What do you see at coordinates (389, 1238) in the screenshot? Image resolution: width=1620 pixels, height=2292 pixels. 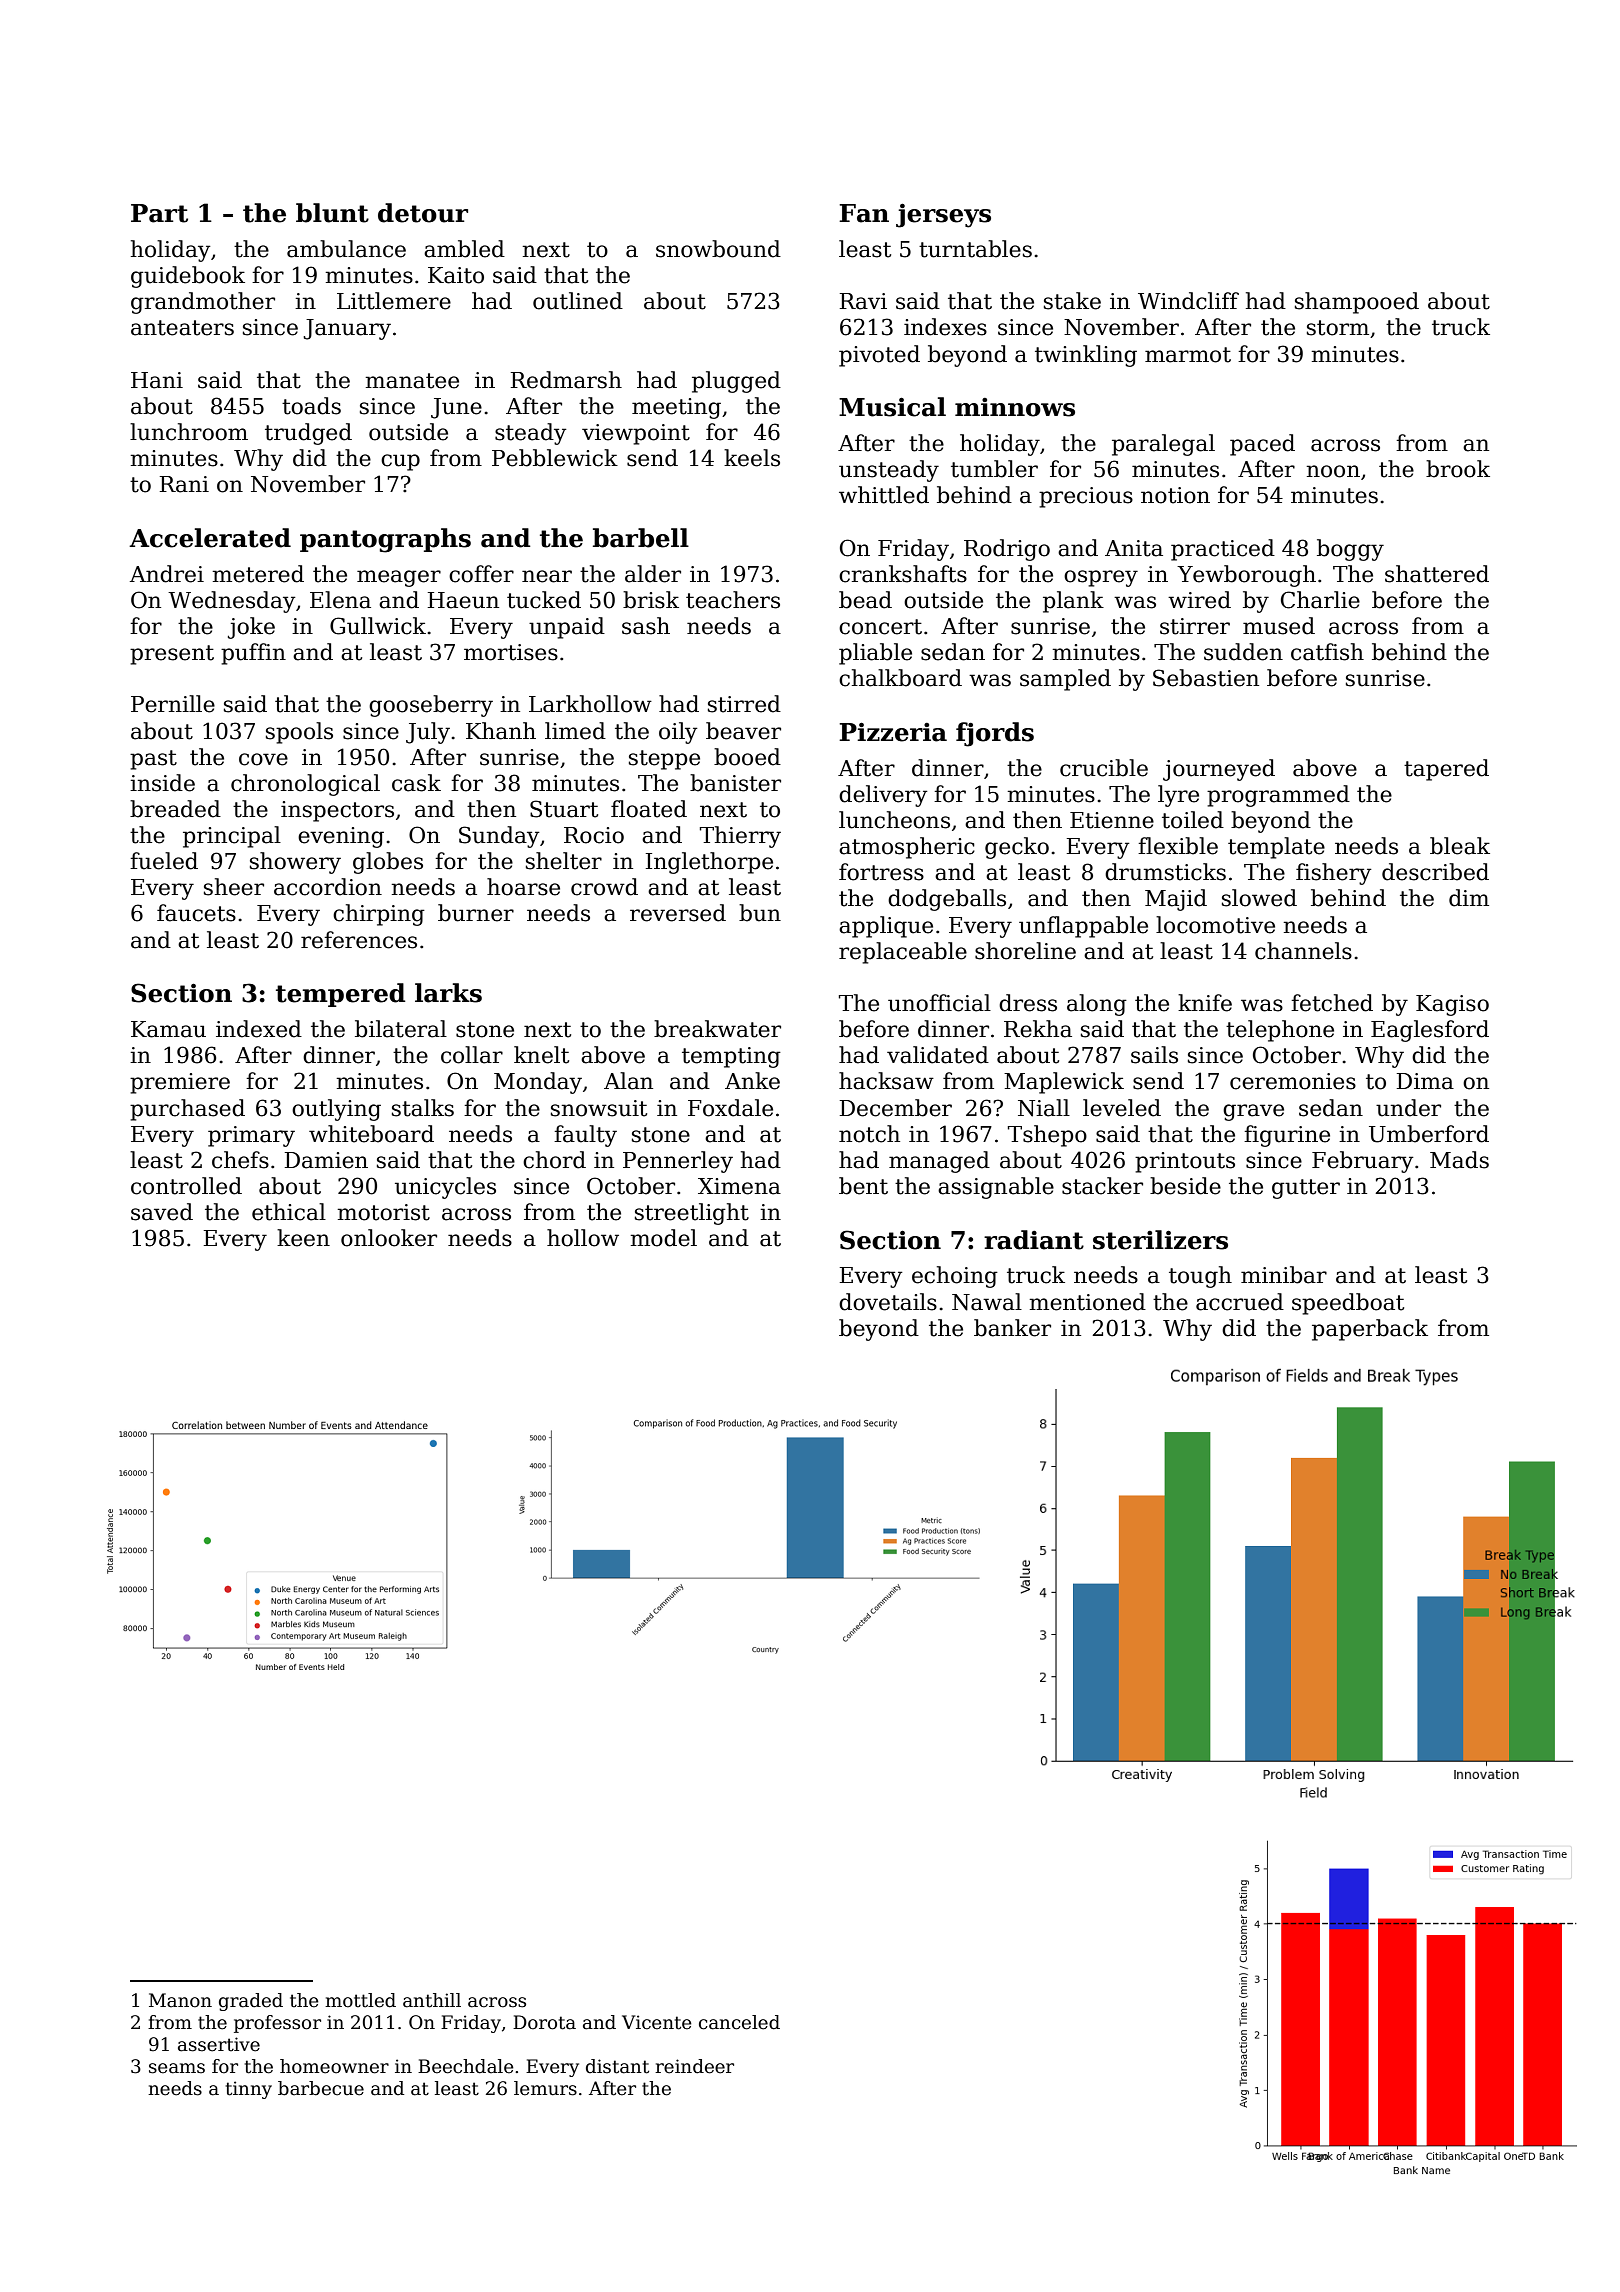 I see `onlooker` at bounding box center [389, 1238].
